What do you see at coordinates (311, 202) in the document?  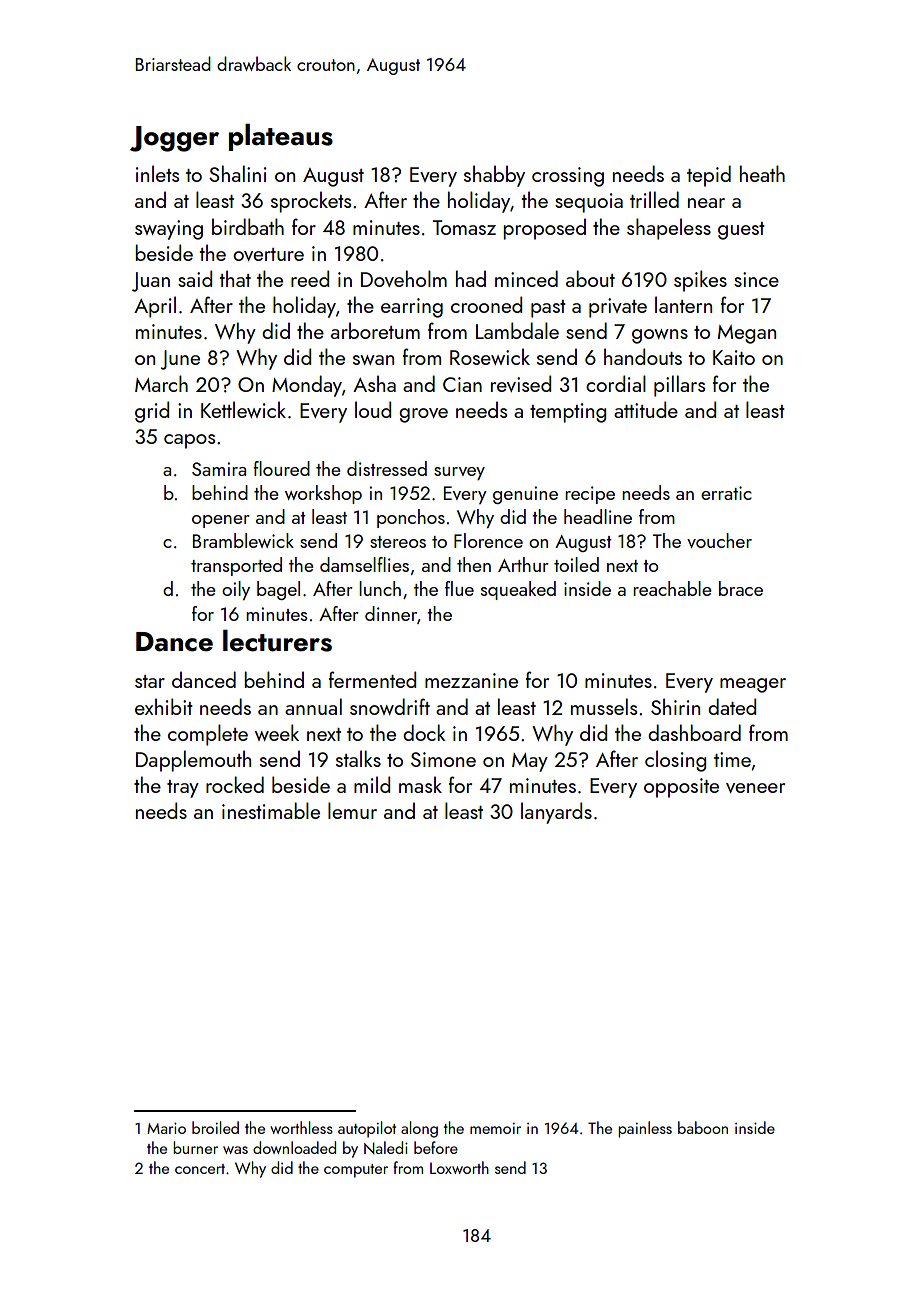 I see `sprockets` at bounding box center [311, 202].
